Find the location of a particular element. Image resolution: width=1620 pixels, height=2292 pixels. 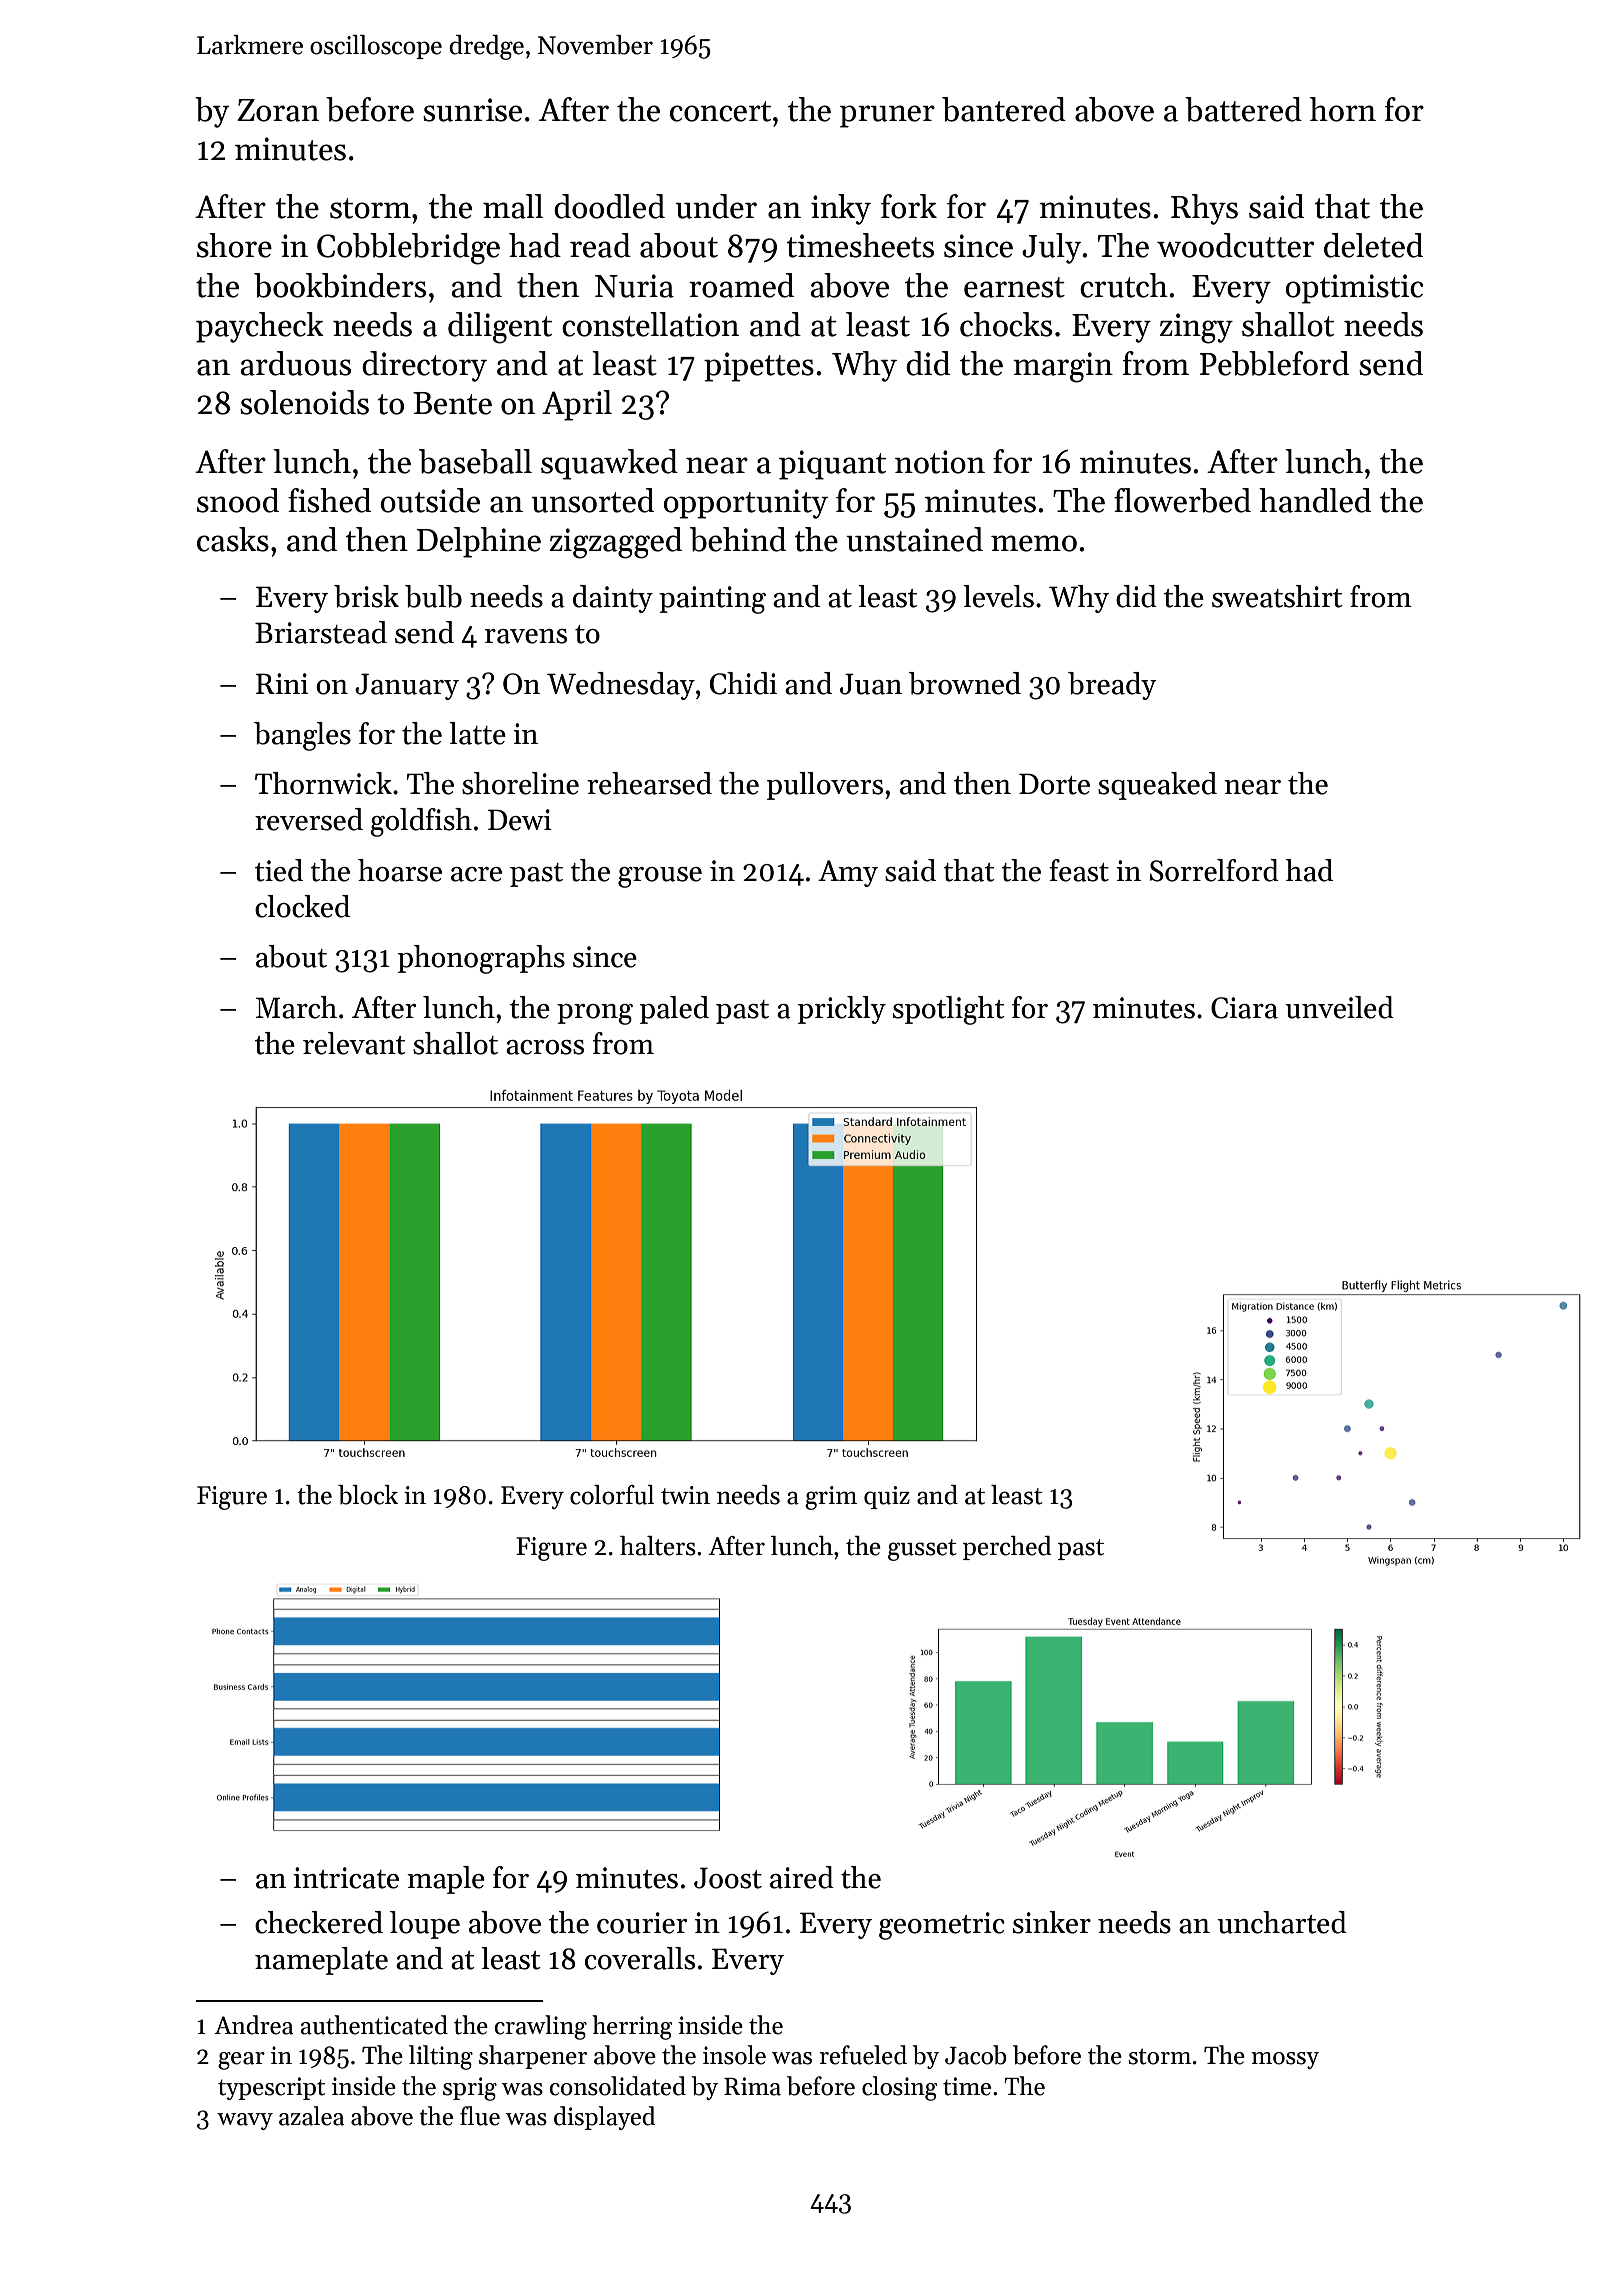

Ciara is located at coordinates (1244, 1008).
